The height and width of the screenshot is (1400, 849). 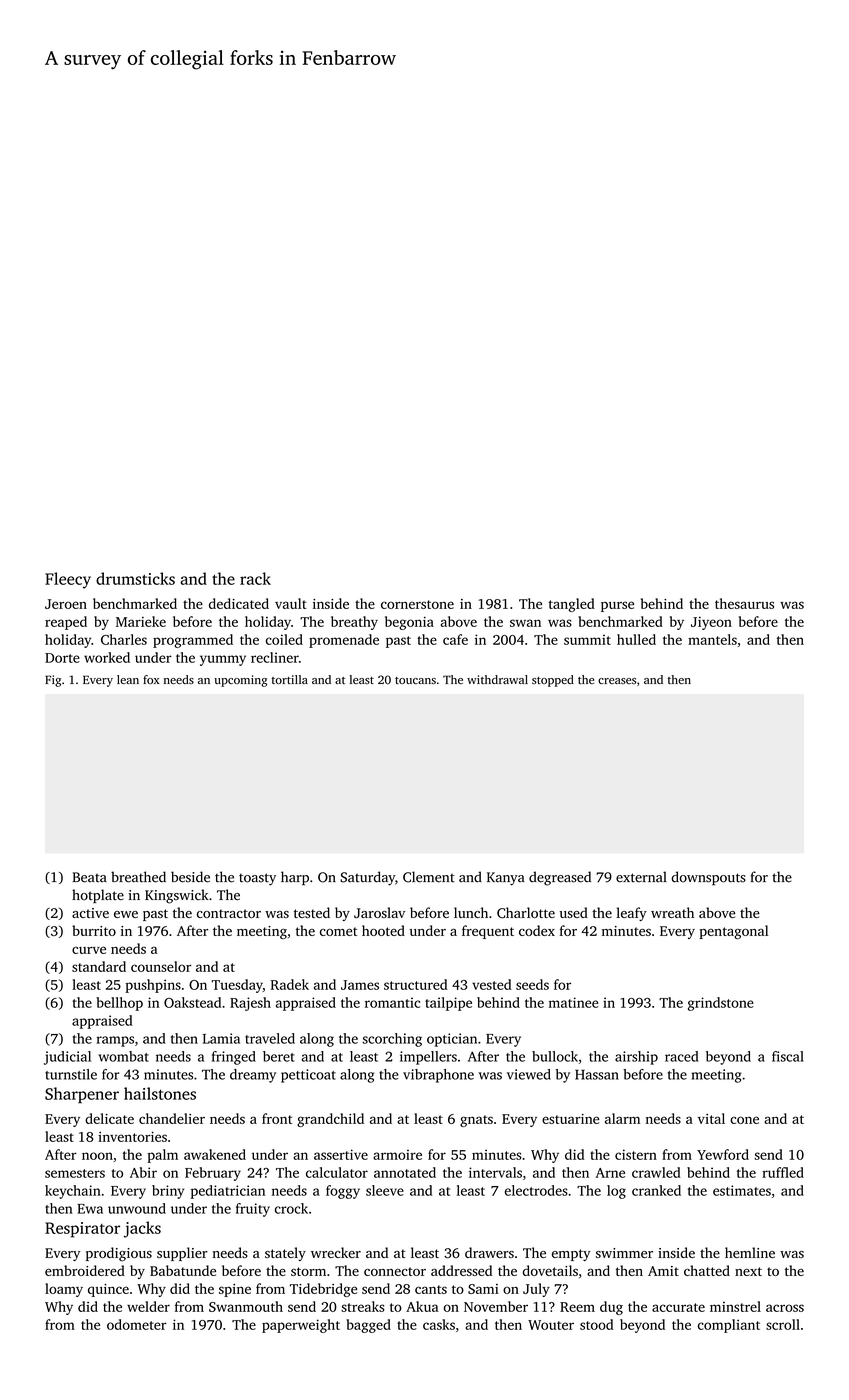 I want to click on drumsticks, so click(x=135, y=578).
